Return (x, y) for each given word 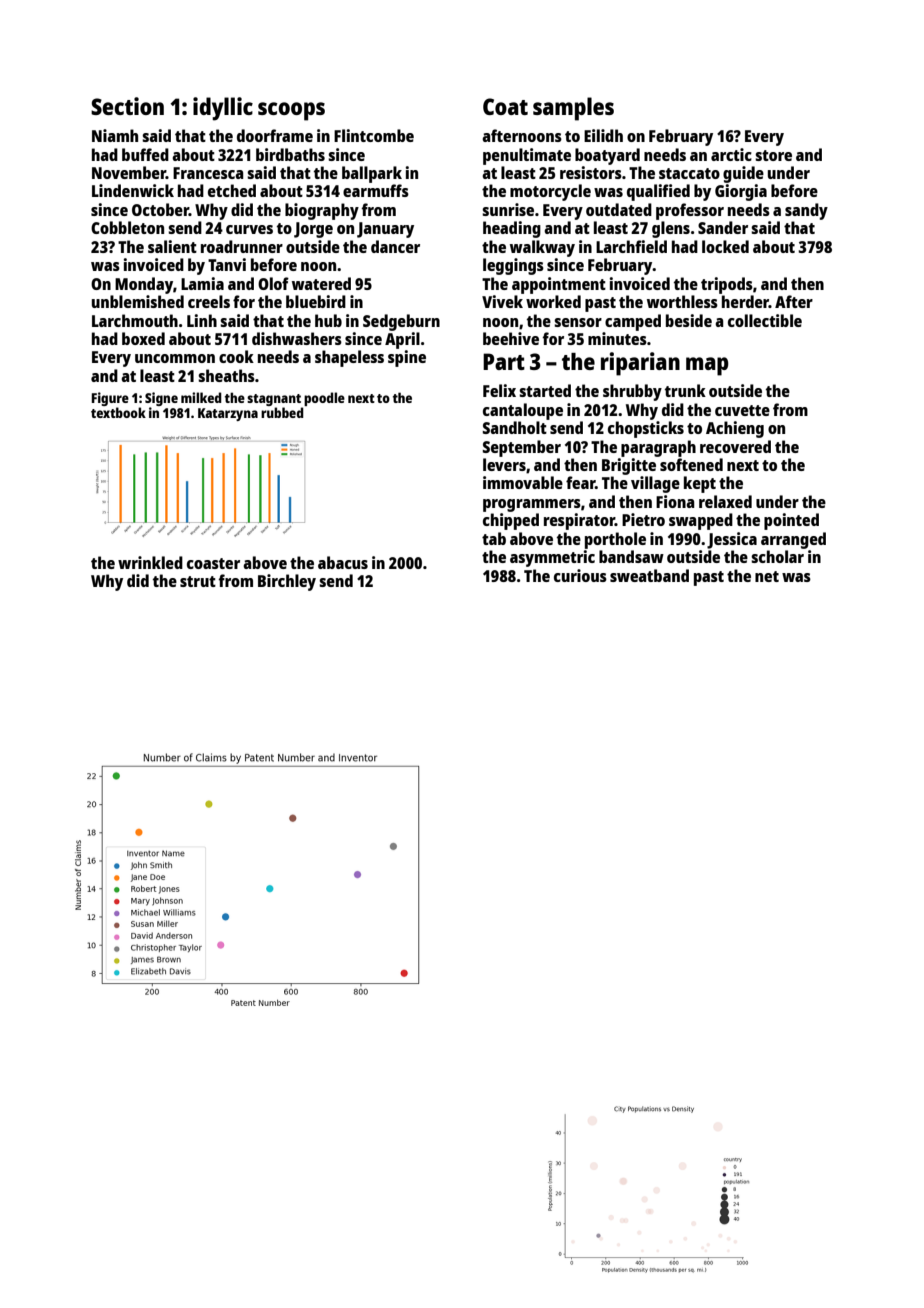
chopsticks (646, 429)
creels (209, 301)
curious (580, 575)
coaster (213, 563)
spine (407, 358)
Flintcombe (374, 135)
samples (573, 109)
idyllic (223, 109)
